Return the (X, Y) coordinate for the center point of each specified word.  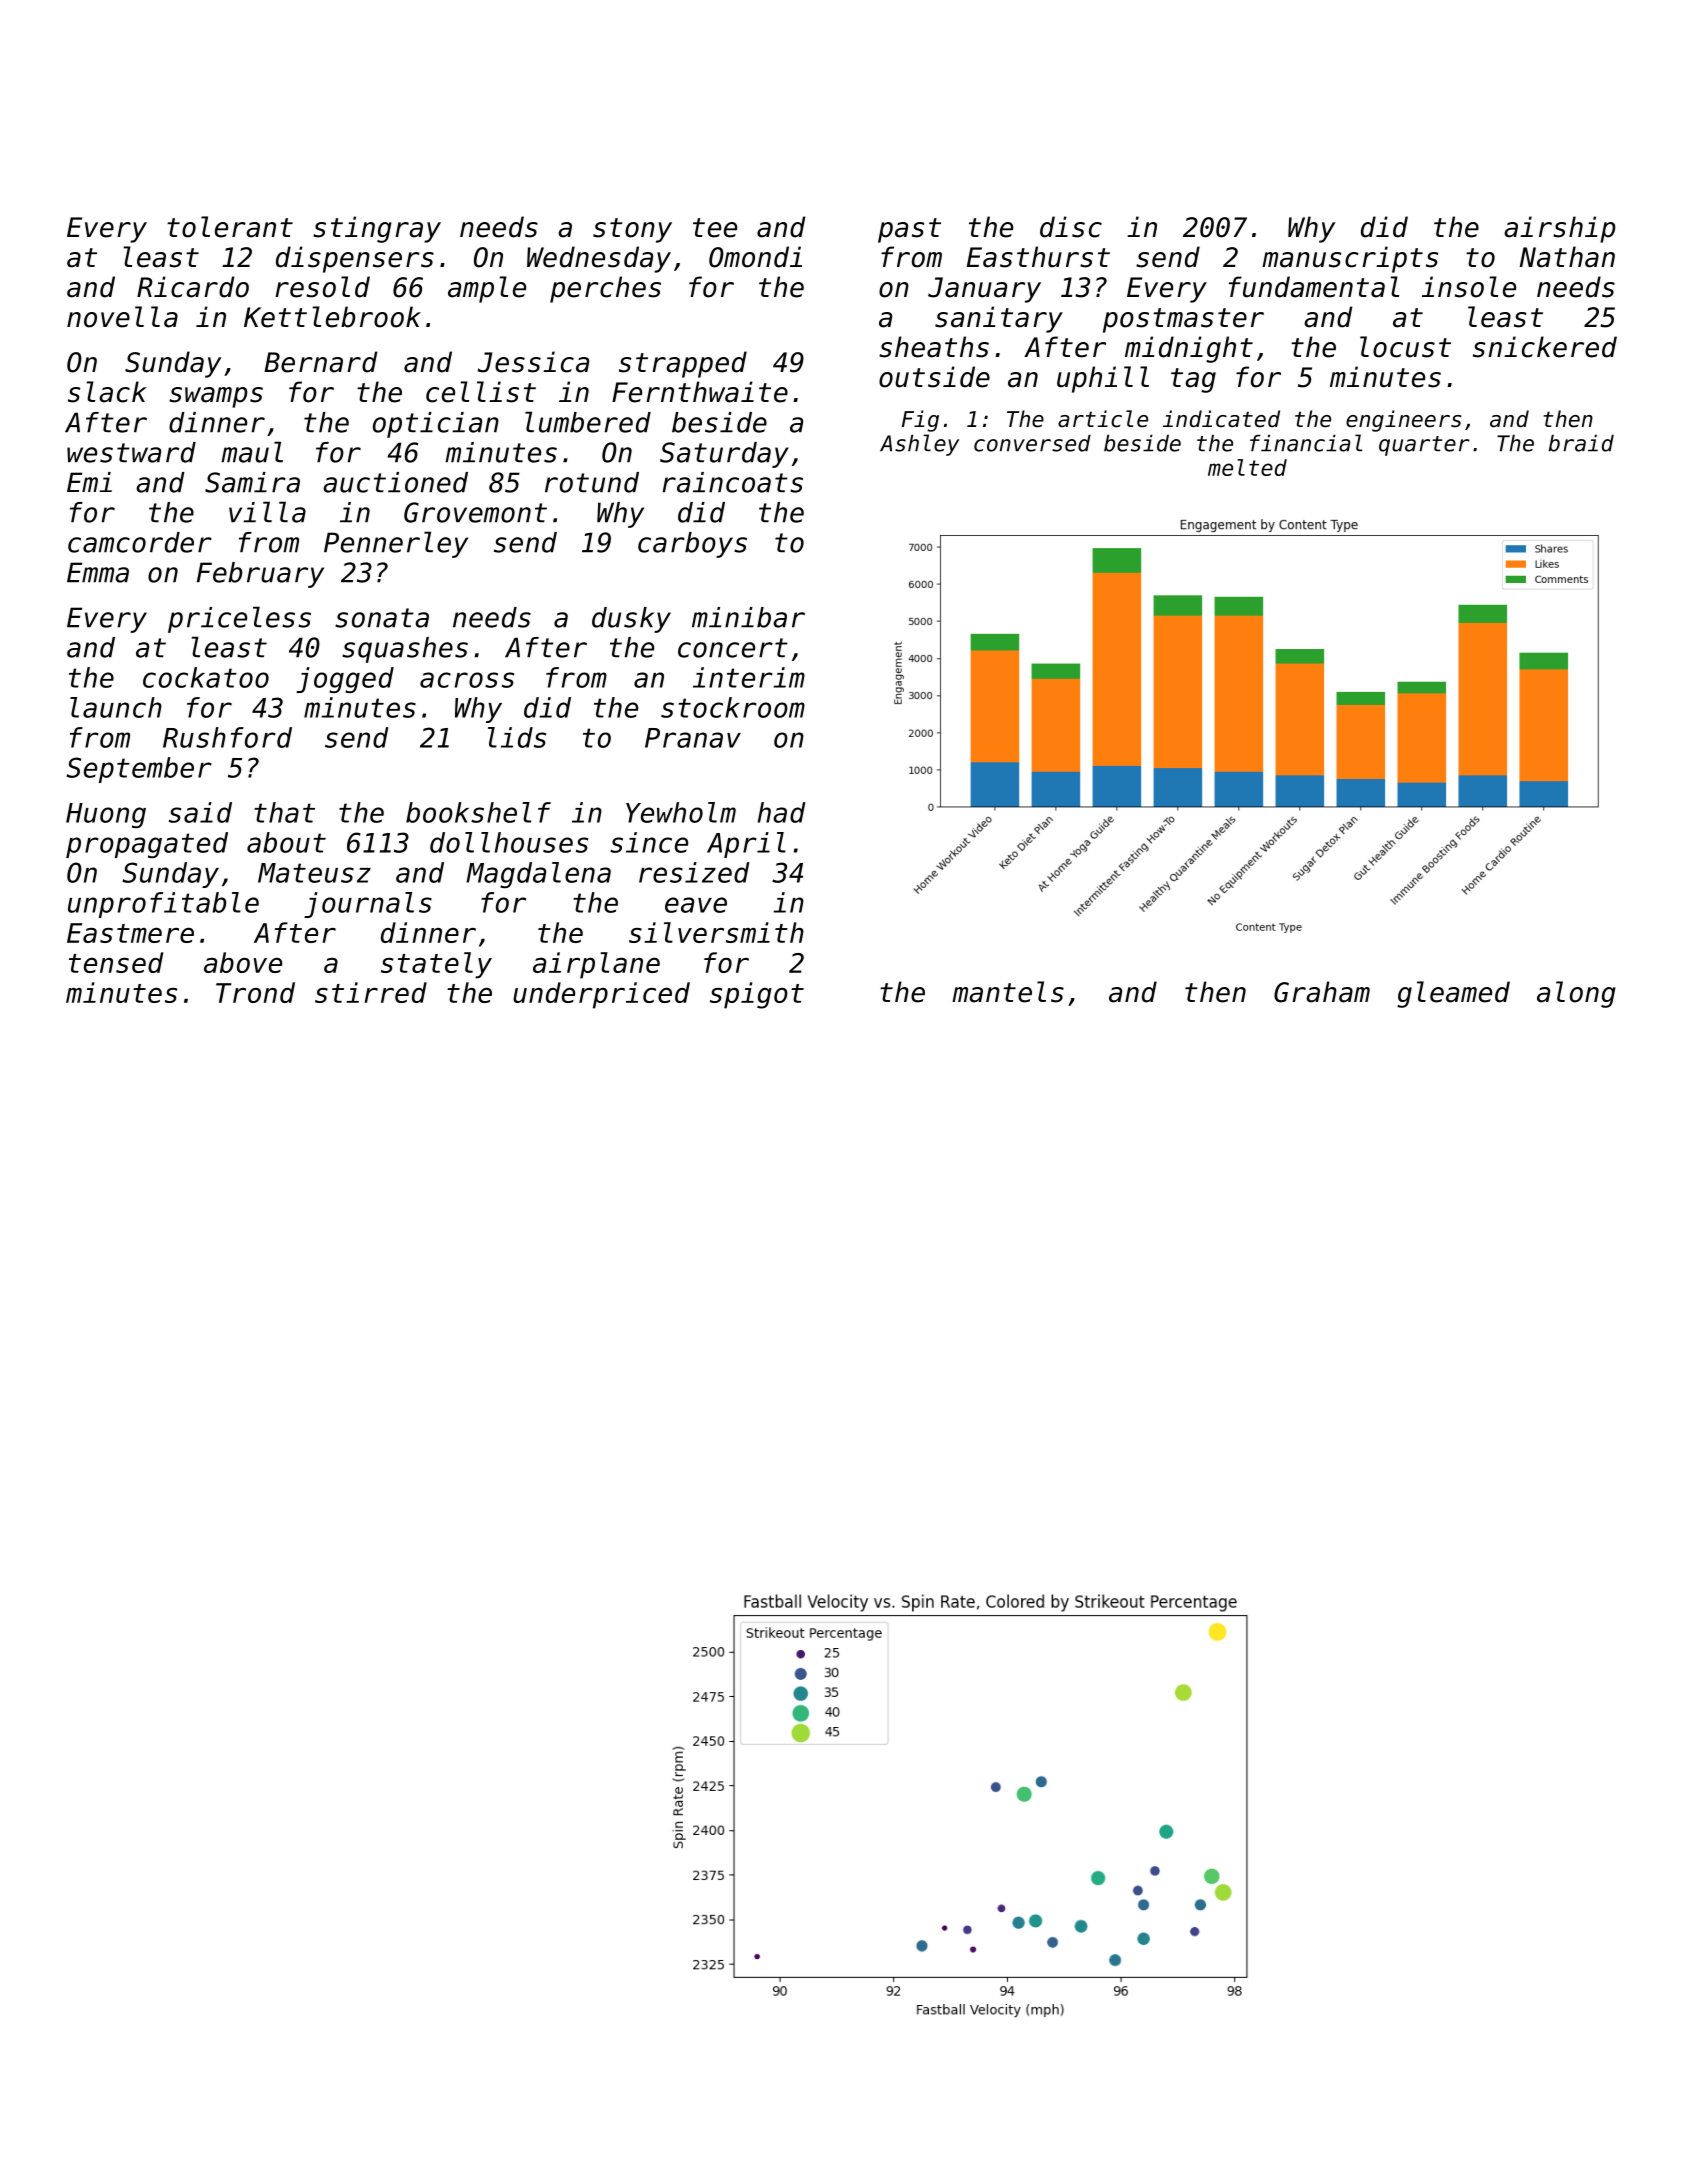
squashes (405, 650)
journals (368, 905)
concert (733, 648)
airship (1559, 229)
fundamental (1314, 287)
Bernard (320, 362)
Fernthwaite (700, 392)
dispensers (355, 259)
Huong (106, 815)
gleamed (1453, 994)
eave (696, 905)
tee (715, 228)
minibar (748, 617)
